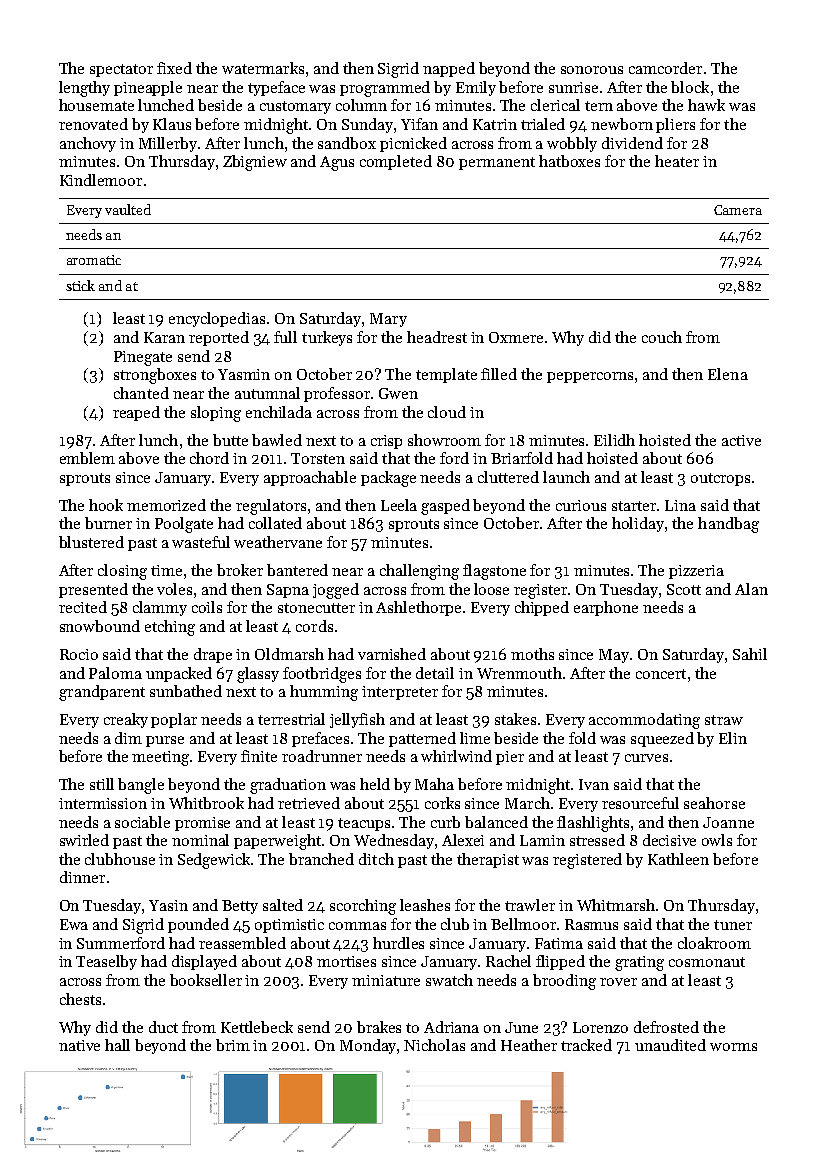 The height and width of the document is (1175, 828). Describe the element at coordinates (396, 162) in the document. I see `completed` at that location.
